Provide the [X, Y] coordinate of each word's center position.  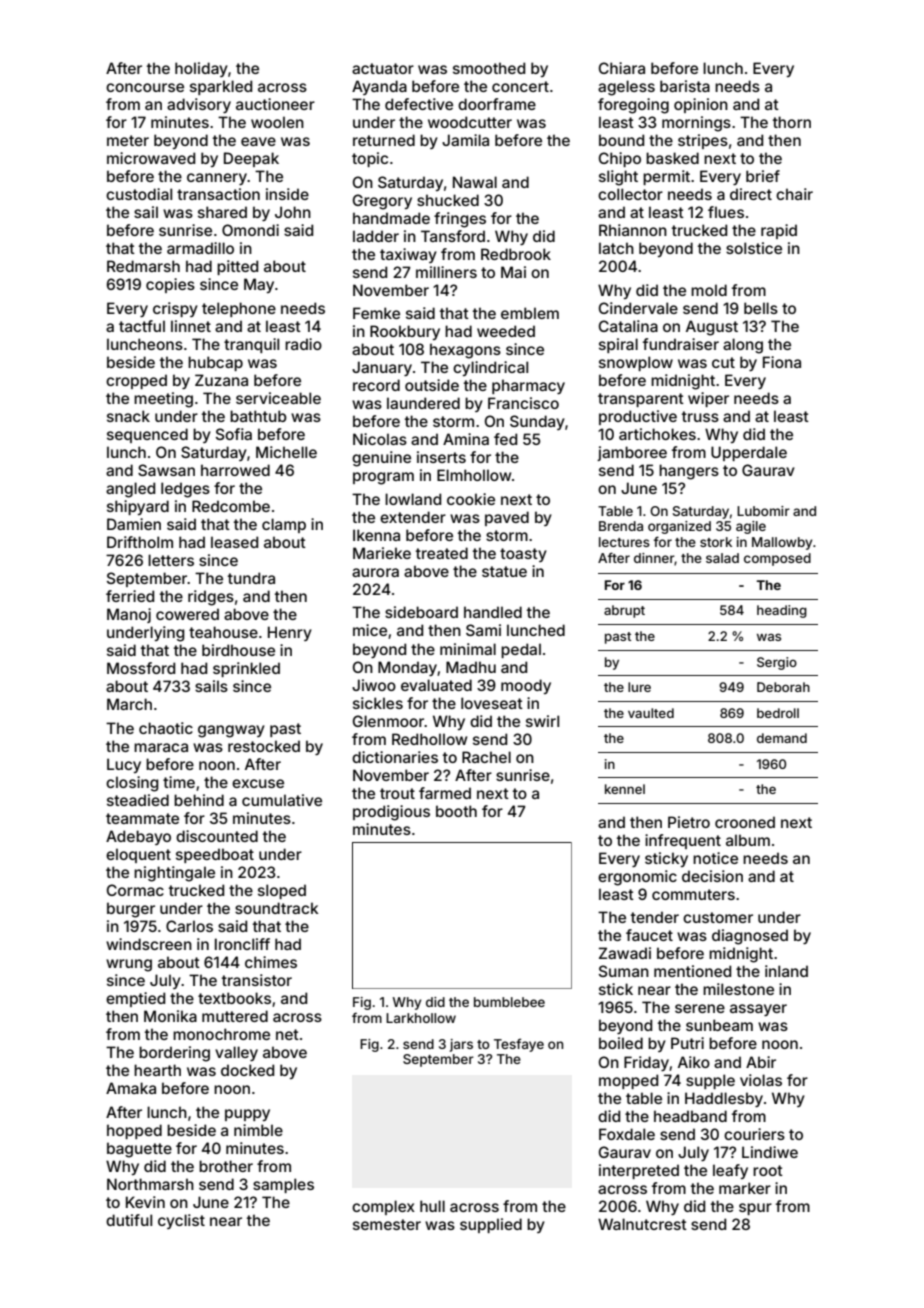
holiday [201, 69]
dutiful [129, 1220]
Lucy [124, 765]
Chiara [622, 68]
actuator [383, 68]
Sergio [777, 663]
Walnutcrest [642, 1224]
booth [456, 811]
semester [387, 1224]
